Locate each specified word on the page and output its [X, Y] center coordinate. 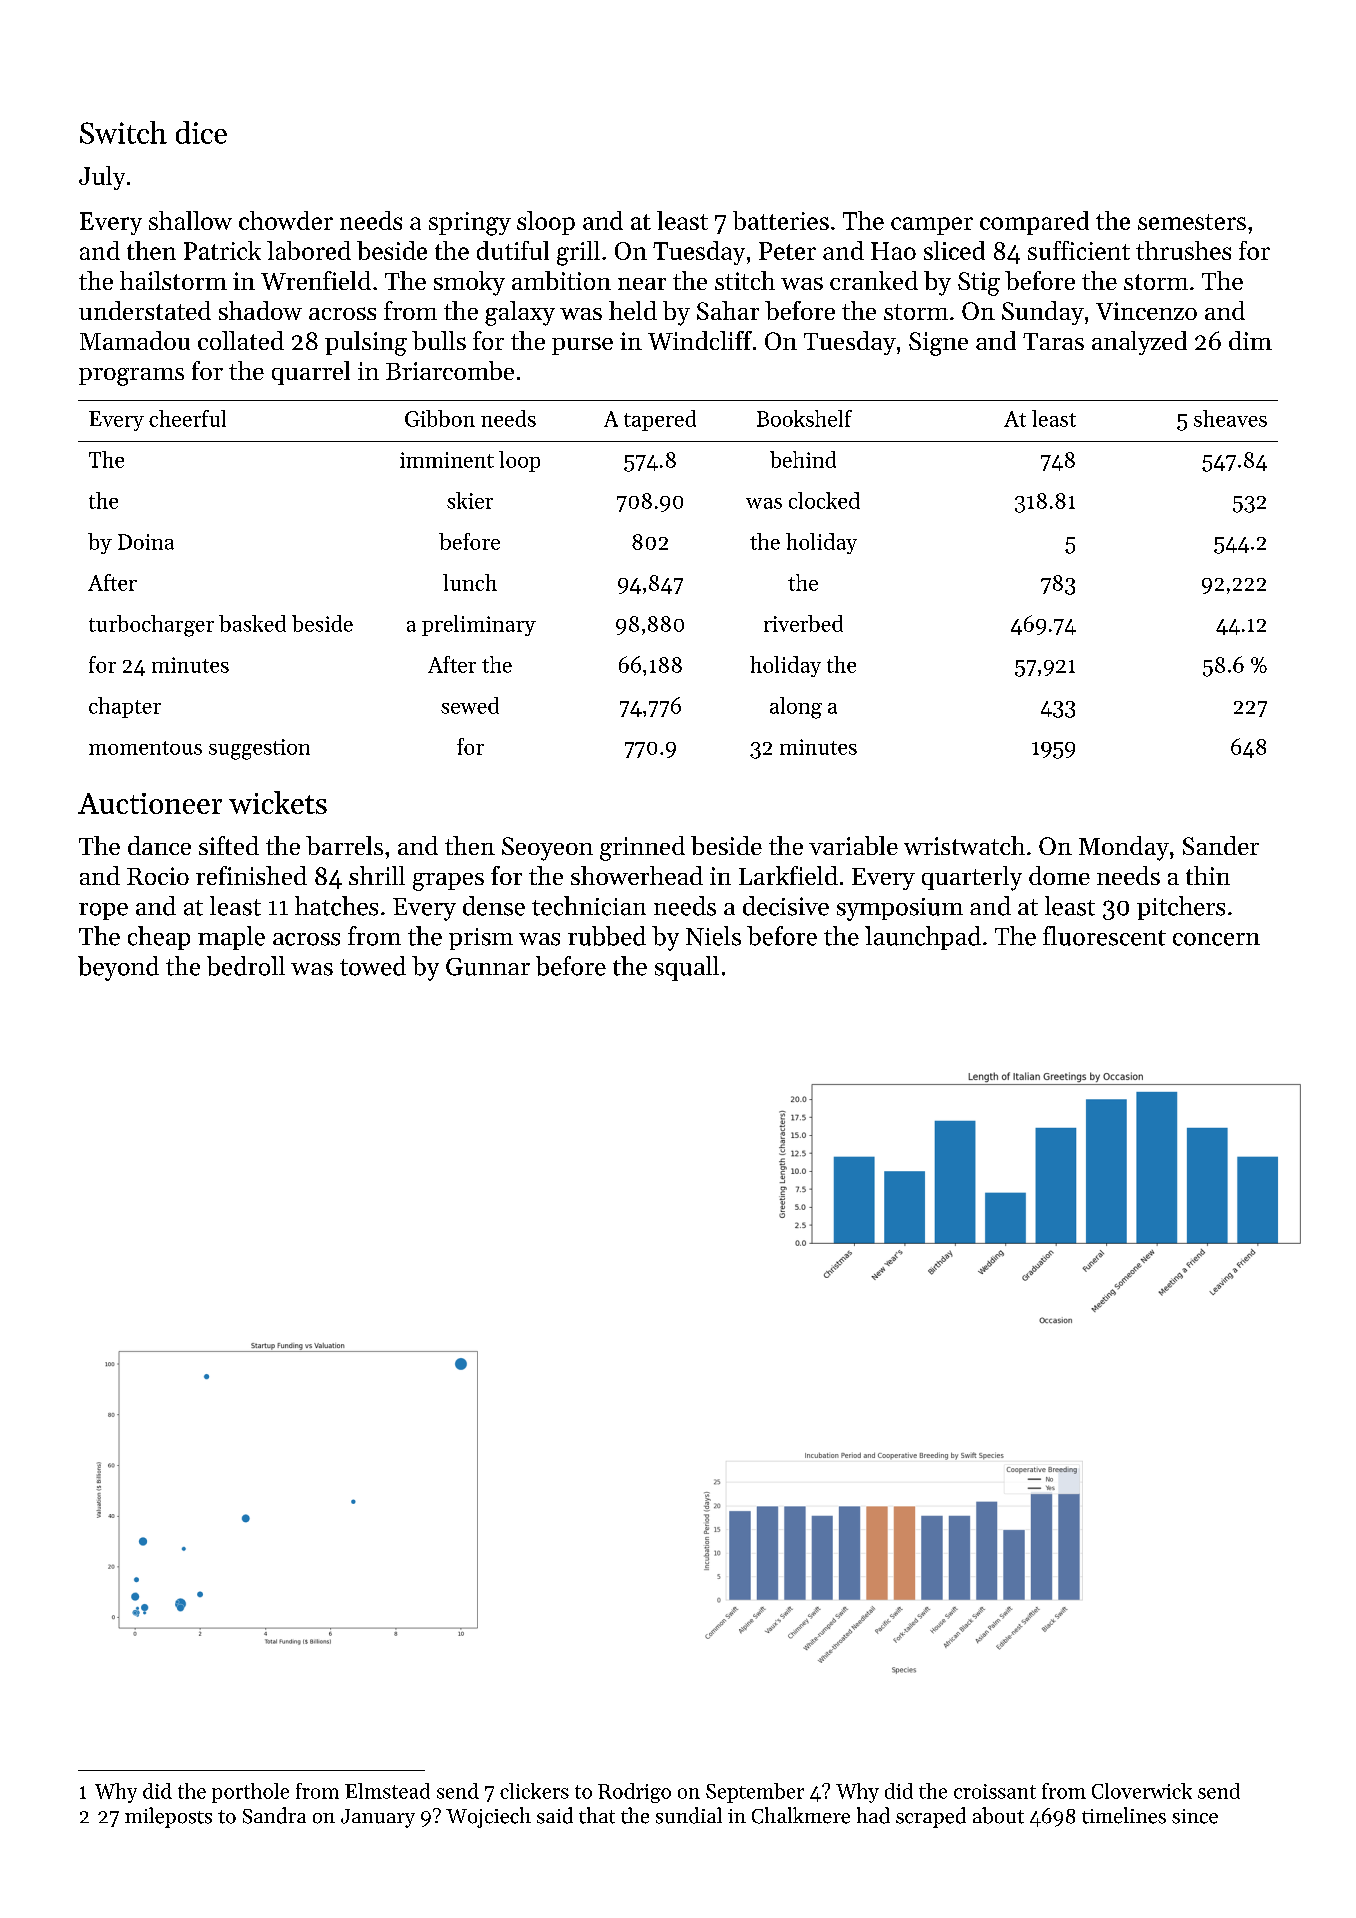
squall [687, 968]
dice [201, 132]
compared [1034, 223]
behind [803, 459]
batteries [781, 220]
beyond [118, 968]
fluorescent [1104, 936]
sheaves [1230, 418]
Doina [146, 542]
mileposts [168, 1817]
